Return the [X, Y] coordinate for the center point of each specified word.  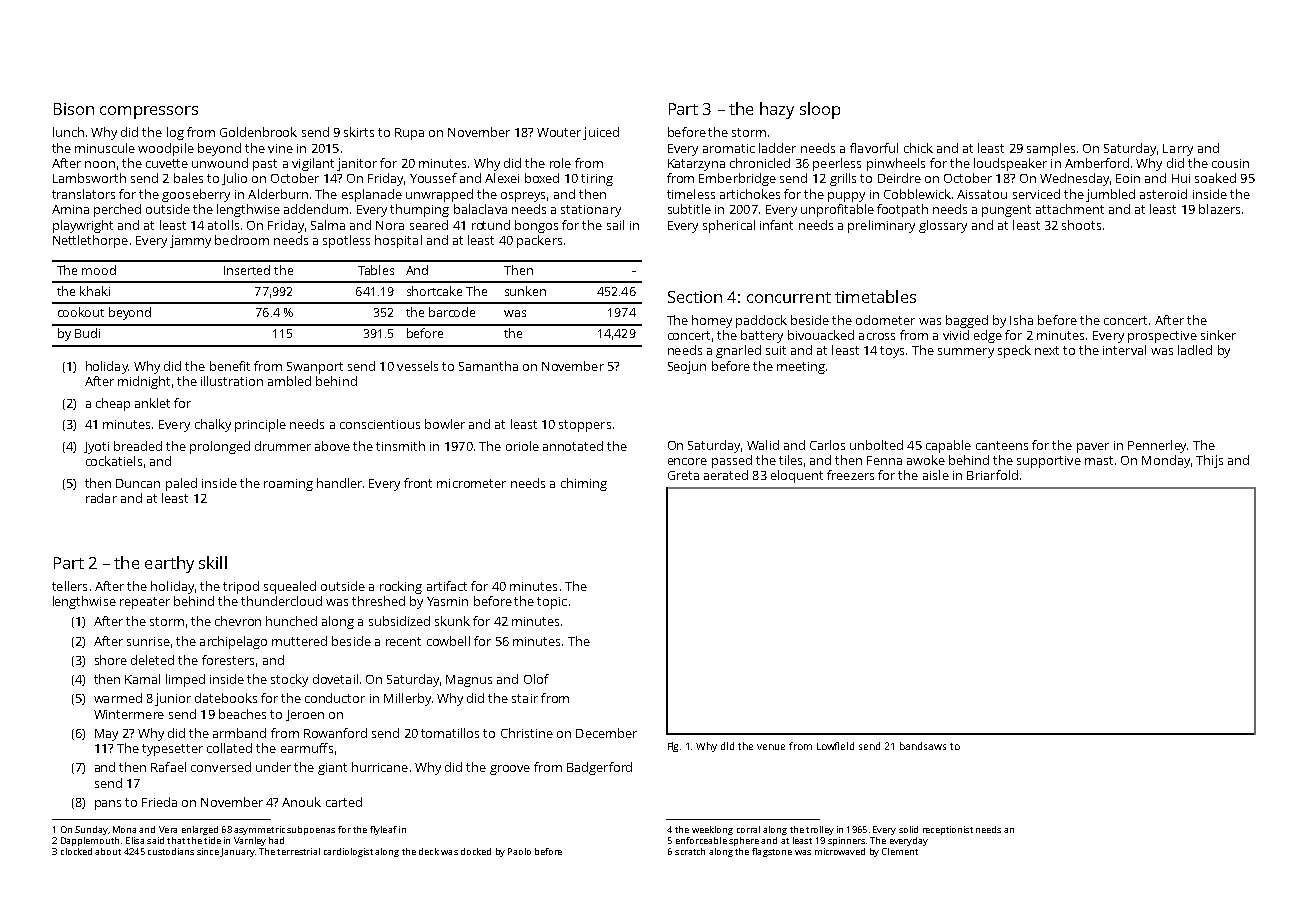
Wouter [559, 132]
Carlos [827, 445]
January [237, 852]
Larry [1178, 150]
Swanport [315, 368]
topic [552, 603]
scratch [690, 851]
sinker [1218, 335]
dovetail [335, 679]
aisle [936, 475]
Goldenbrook [258, 132]
